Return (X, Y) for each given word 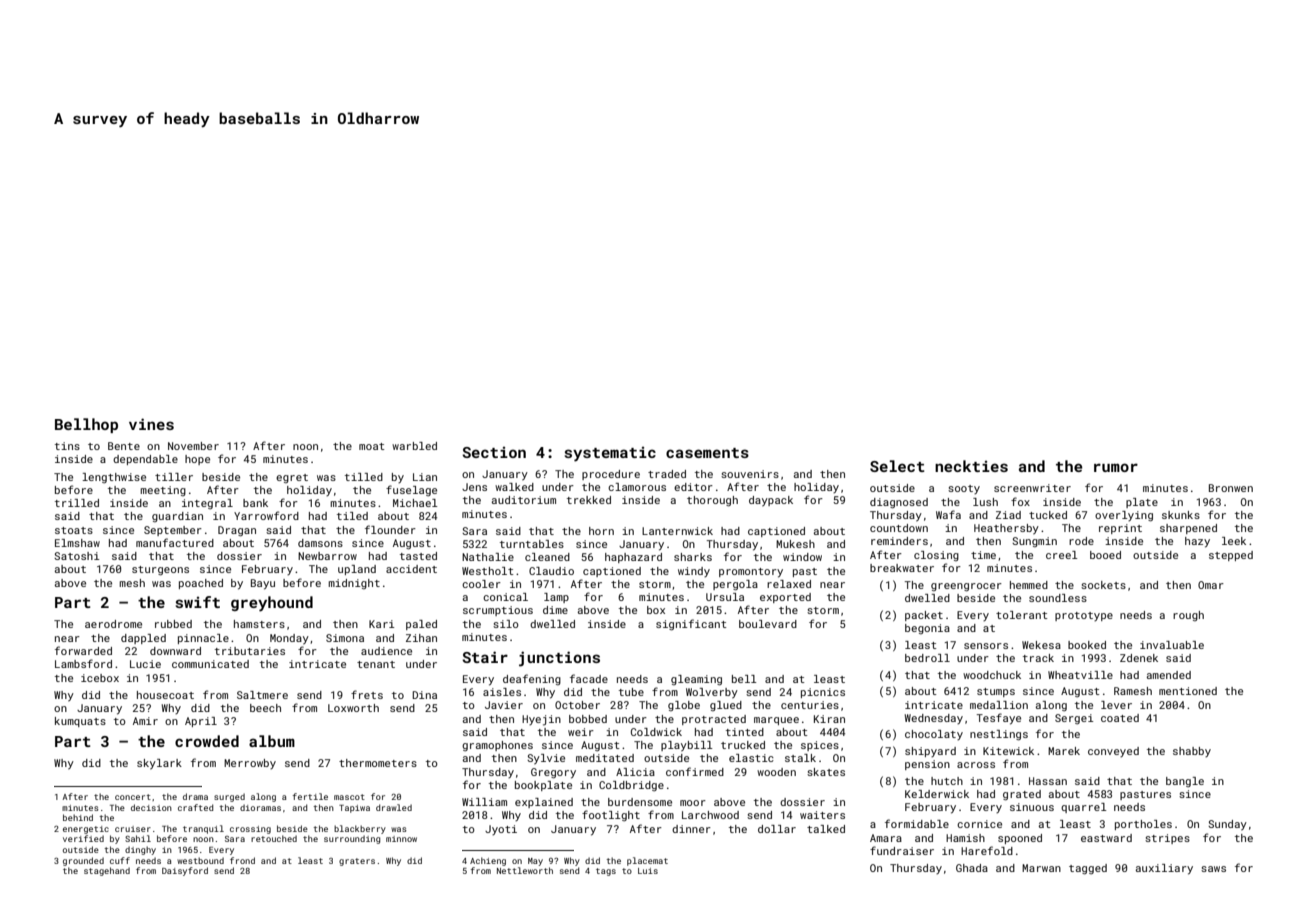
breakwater (902, 568)
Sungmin (1034, 542)
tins (67, 446)
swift (198, 602)
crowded (207, 741)
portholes (1143, 825)
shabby (1192, 752)
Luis (648, 871)
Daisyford (185, 871)
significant (691, 625)
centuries (810, 705)
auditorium (524, 500)
